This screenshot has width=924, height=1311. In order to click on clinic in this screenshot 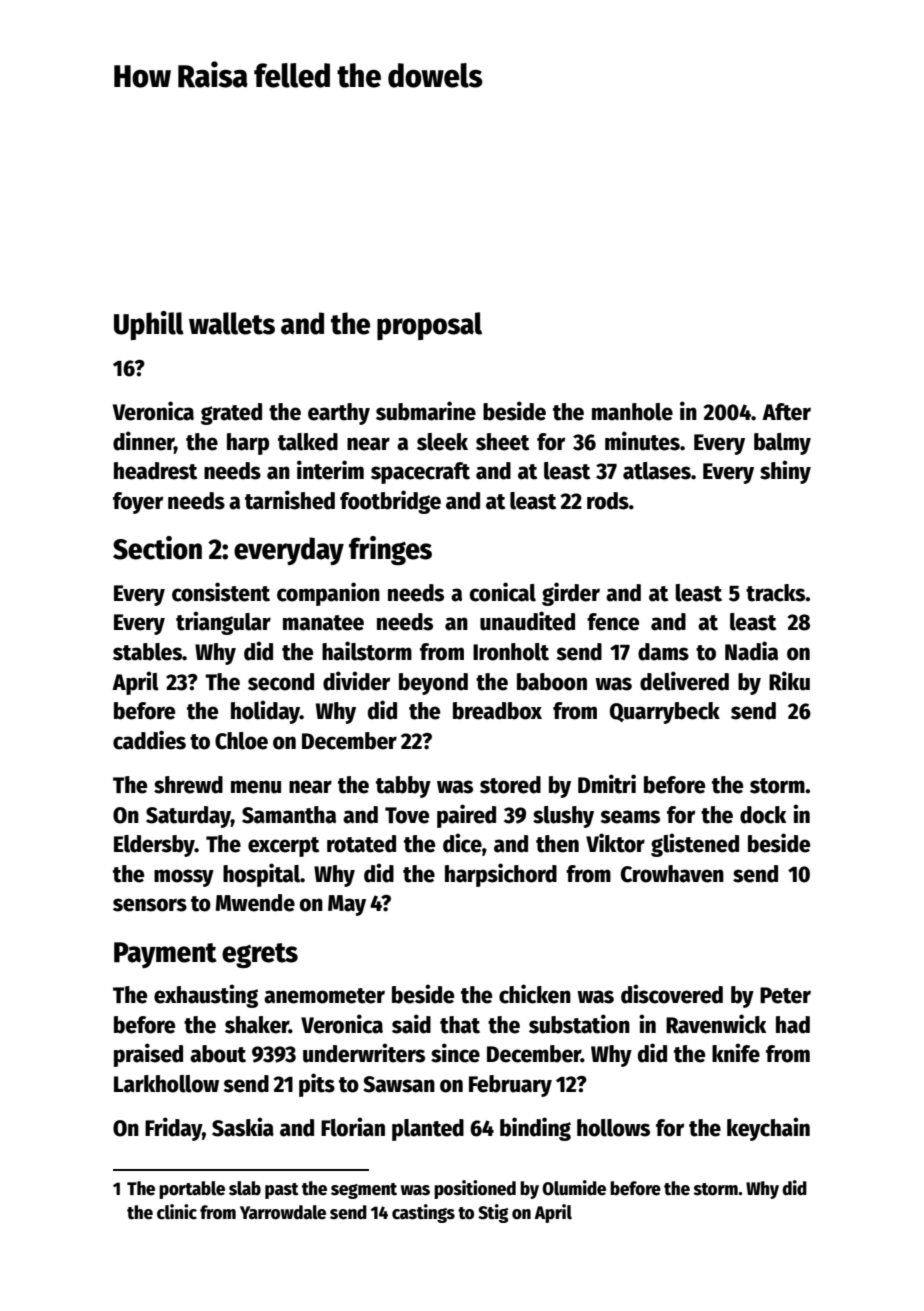, I will do `click(177, 1212)`.
